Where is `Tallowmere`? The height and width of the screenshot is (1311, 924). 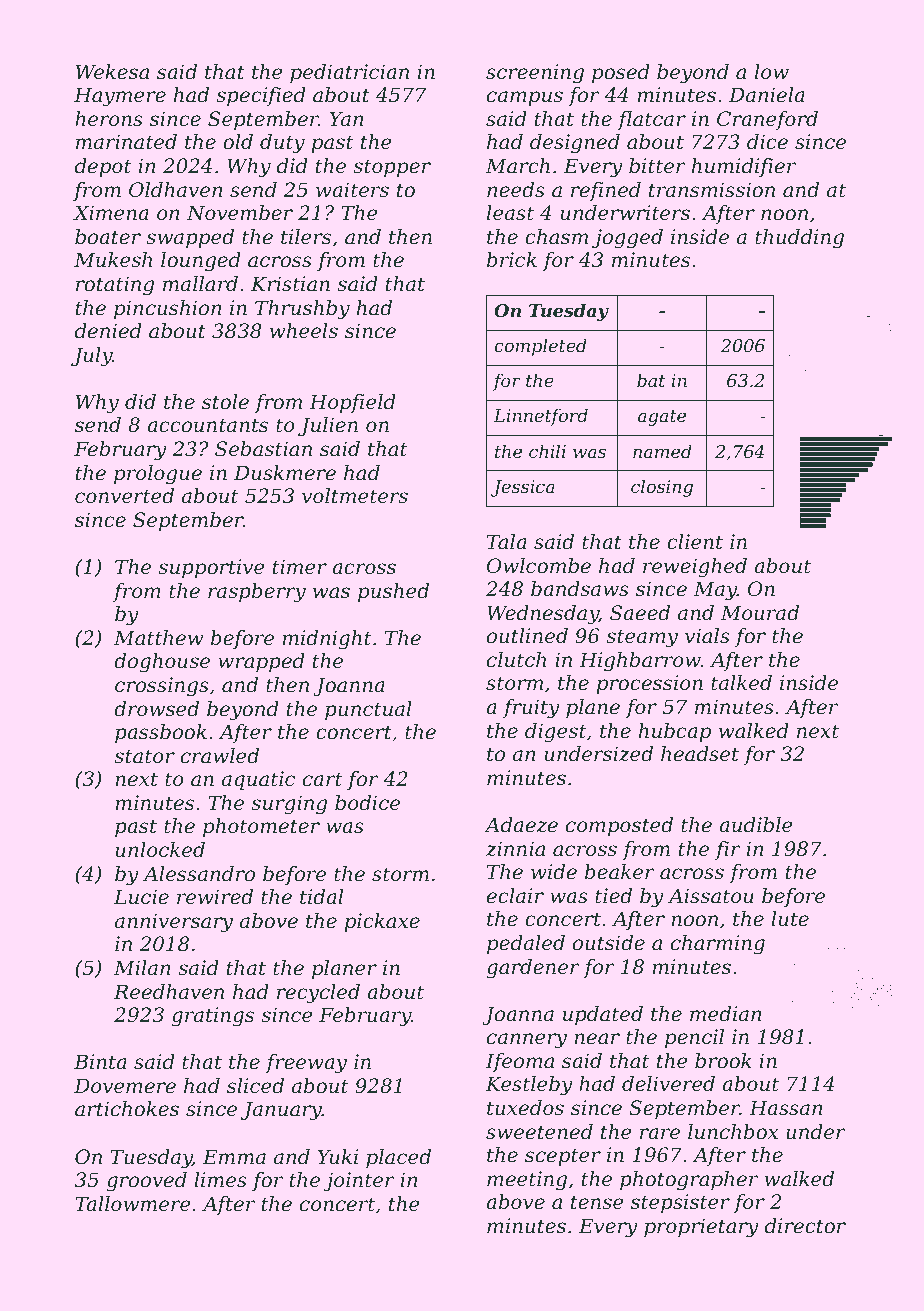 Tallowmere is located at coordinates (133, 1204).
